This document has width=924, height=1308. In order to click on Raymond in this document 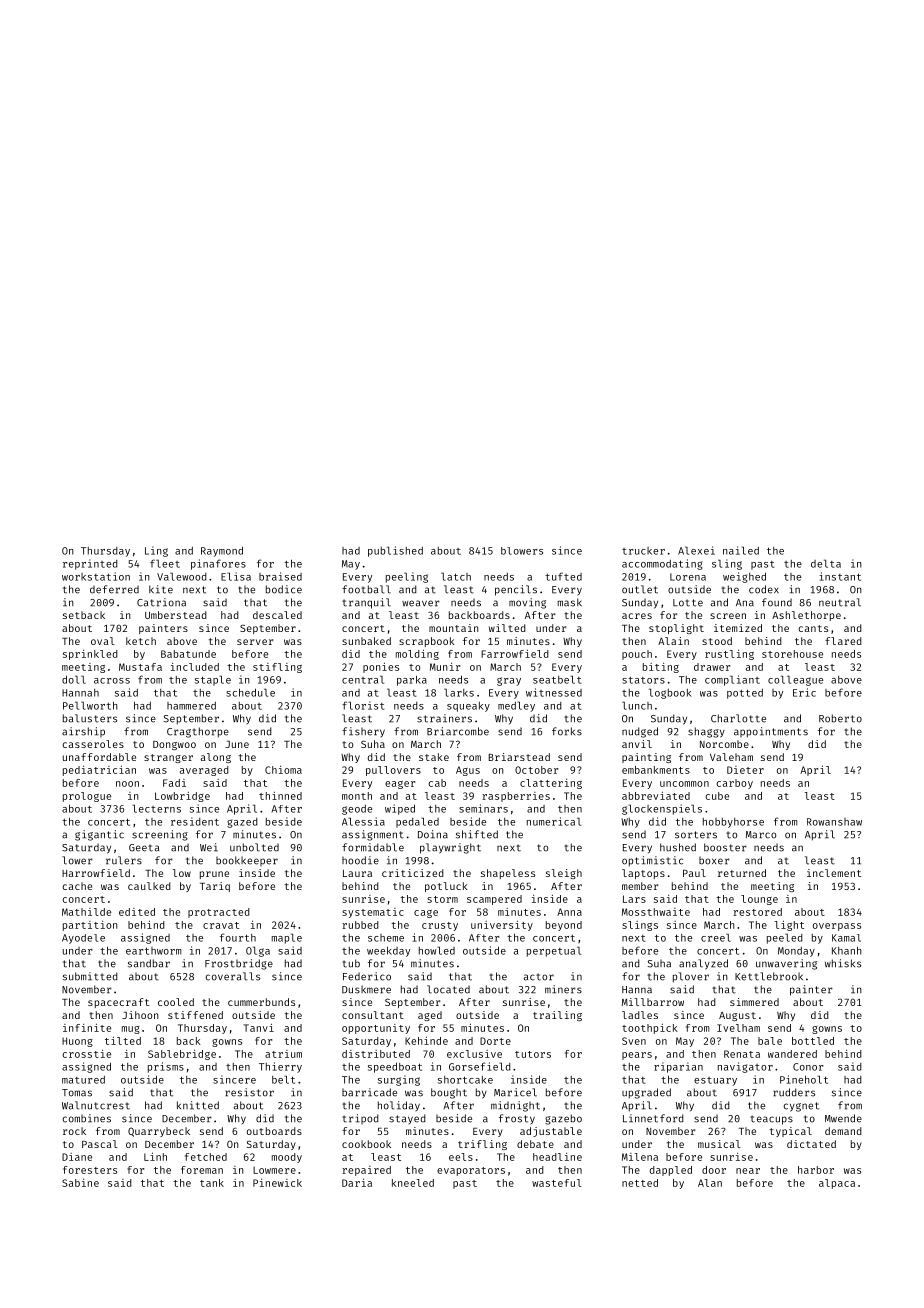, I will do `click(222, 551)`.
